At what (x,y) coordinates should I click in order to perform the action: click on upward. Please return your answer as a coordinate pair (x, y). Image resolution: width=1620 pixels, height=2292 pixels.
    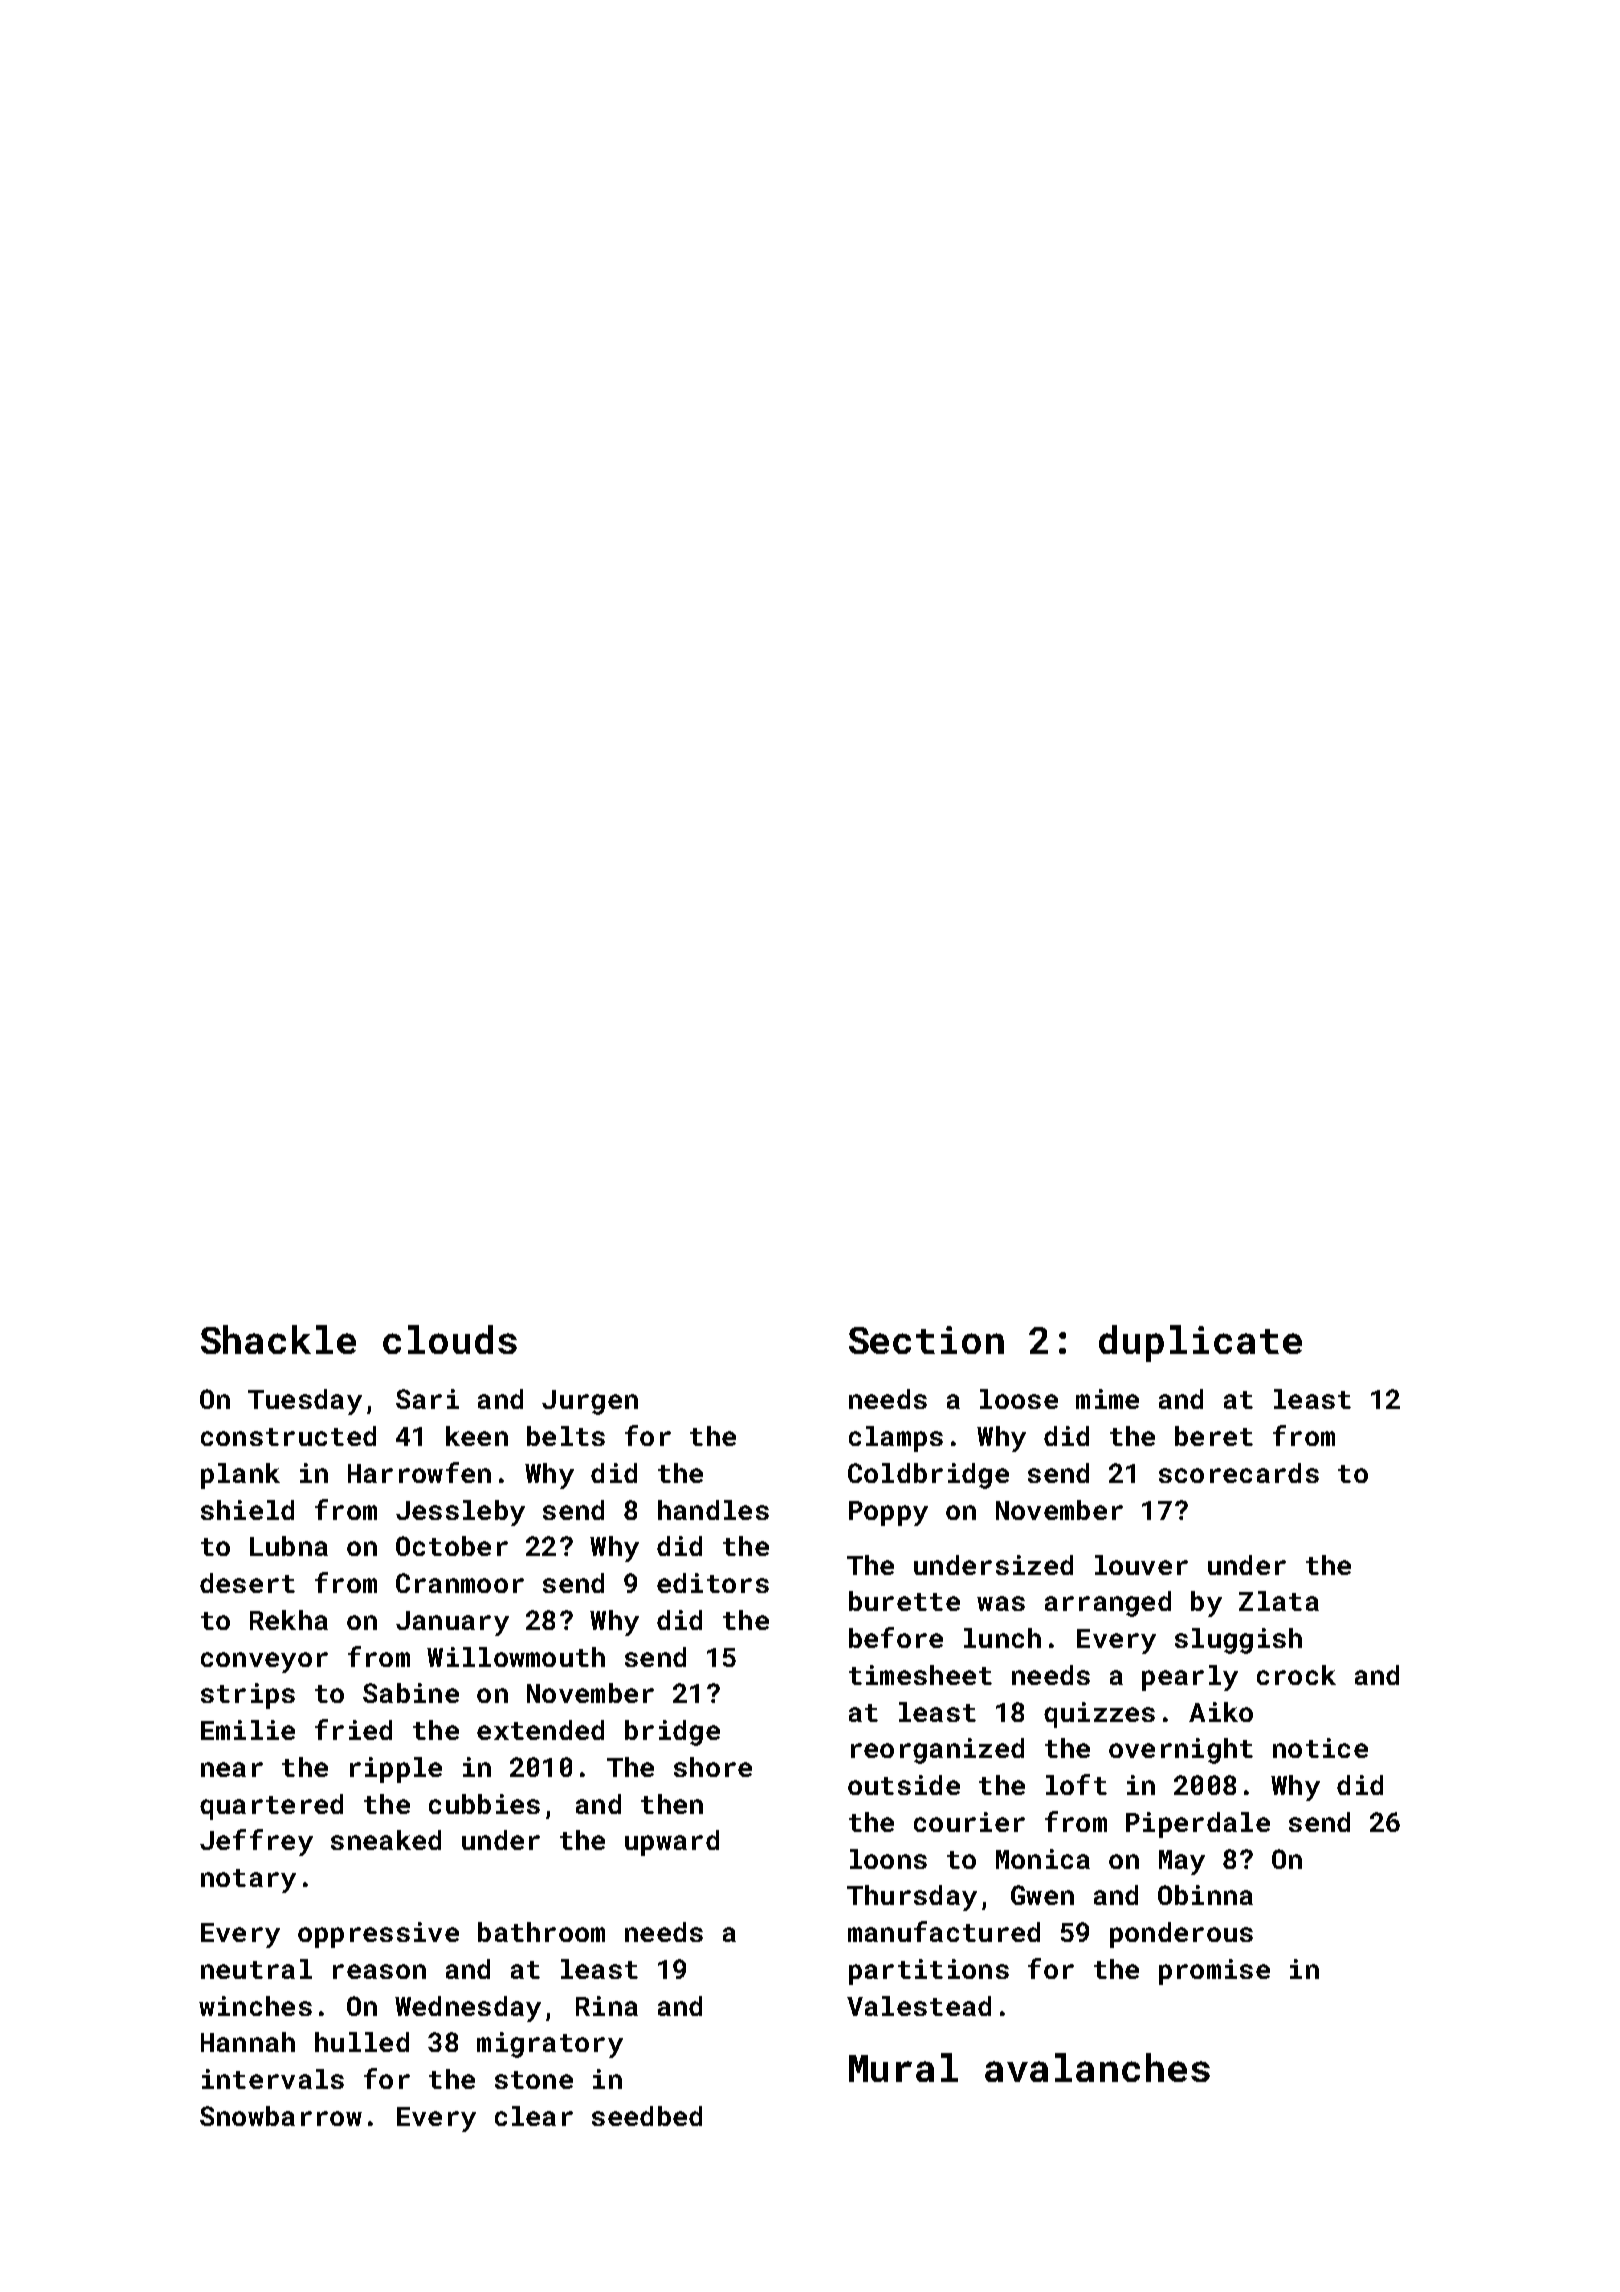
    Looking at the image, I should click on (672, 1843).
